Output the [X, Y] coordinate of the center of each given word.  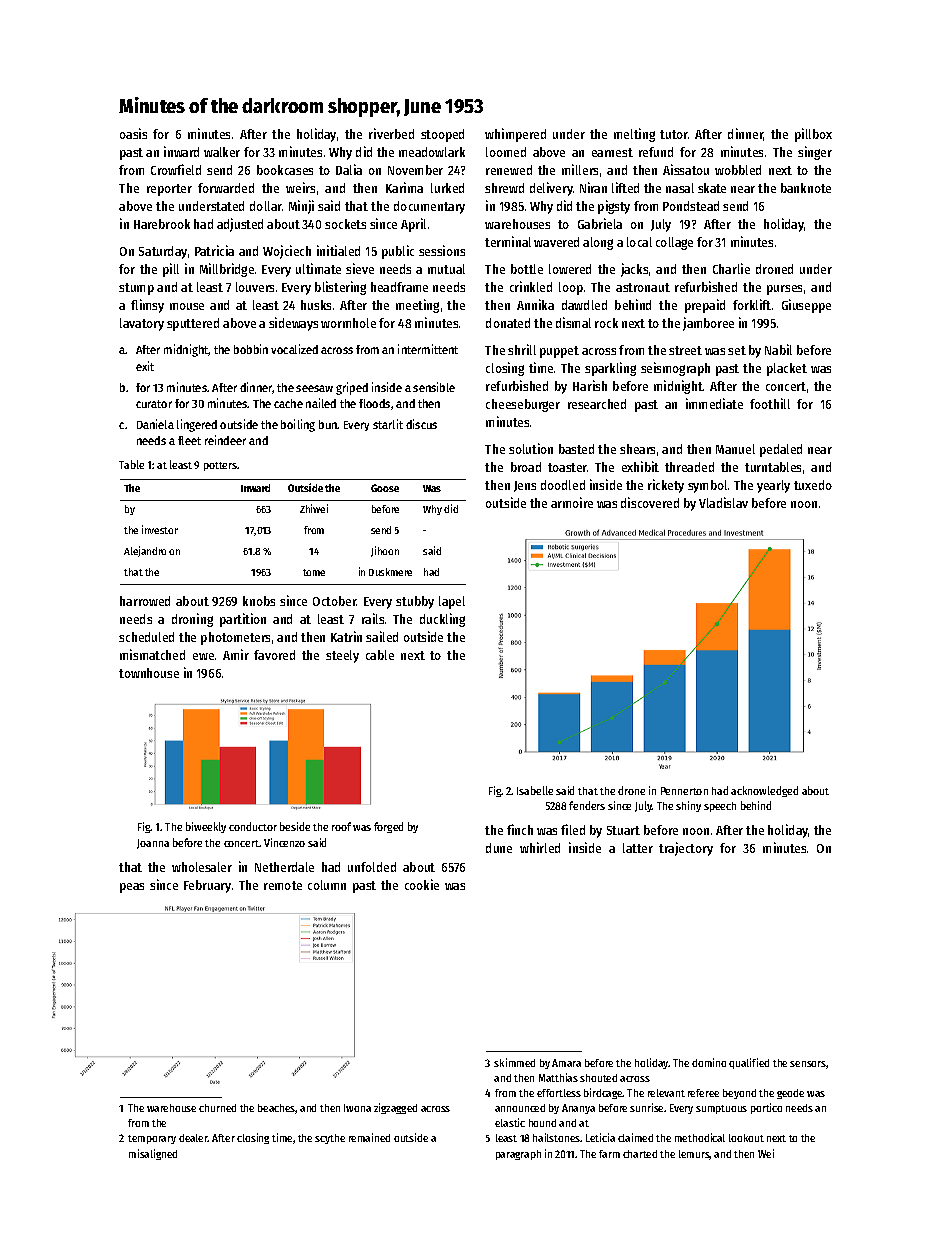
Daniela [155, 424]
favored [274, 655]
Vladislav [723, 502]
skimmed [514, 1062]
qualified [749, 1063]
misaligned [153, 1154]
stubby [415, 602]
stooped [442, 135]
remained [369, 1137]
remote [283, 885]
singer [815, 153]
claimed [635, 1137]
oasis [133, 133]
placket [787, 369]
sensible [434, 387]
